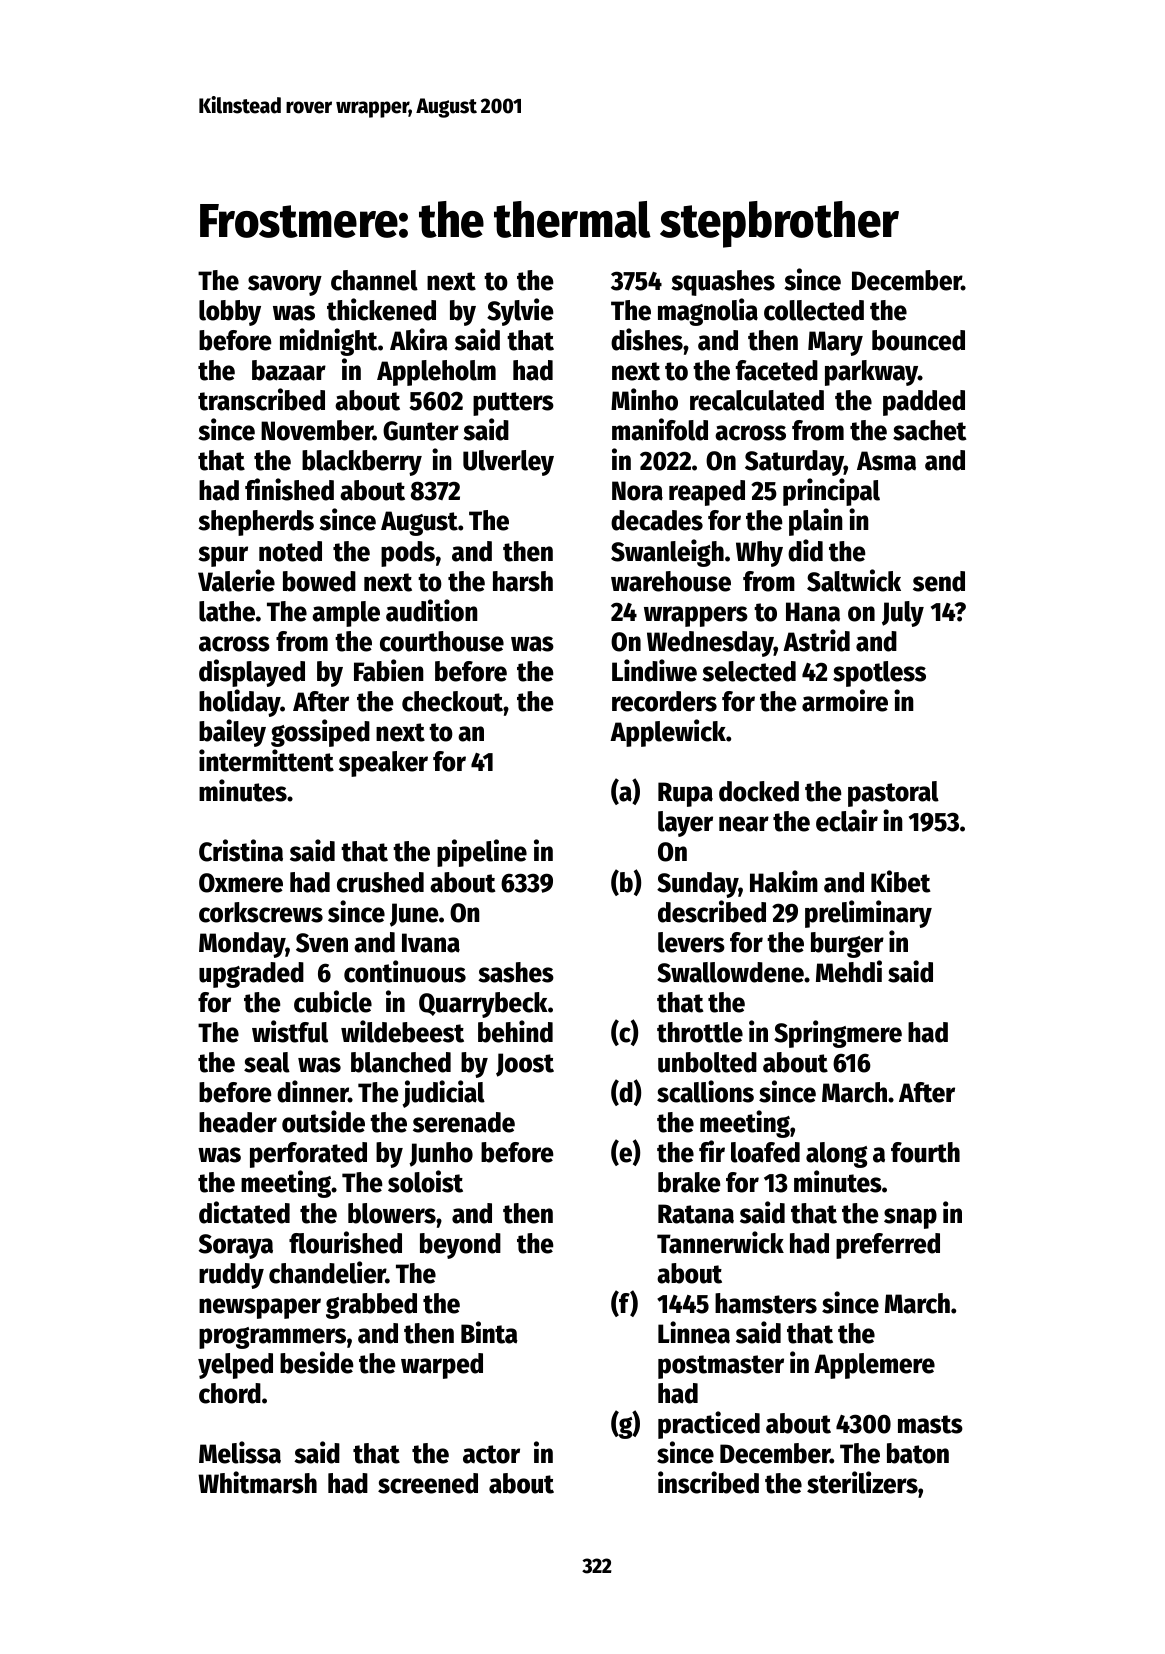 The width and height of the document is (1165, 1654). Describe the element at coordinates (723, 283) in the document. I see `squashes` at that location.
